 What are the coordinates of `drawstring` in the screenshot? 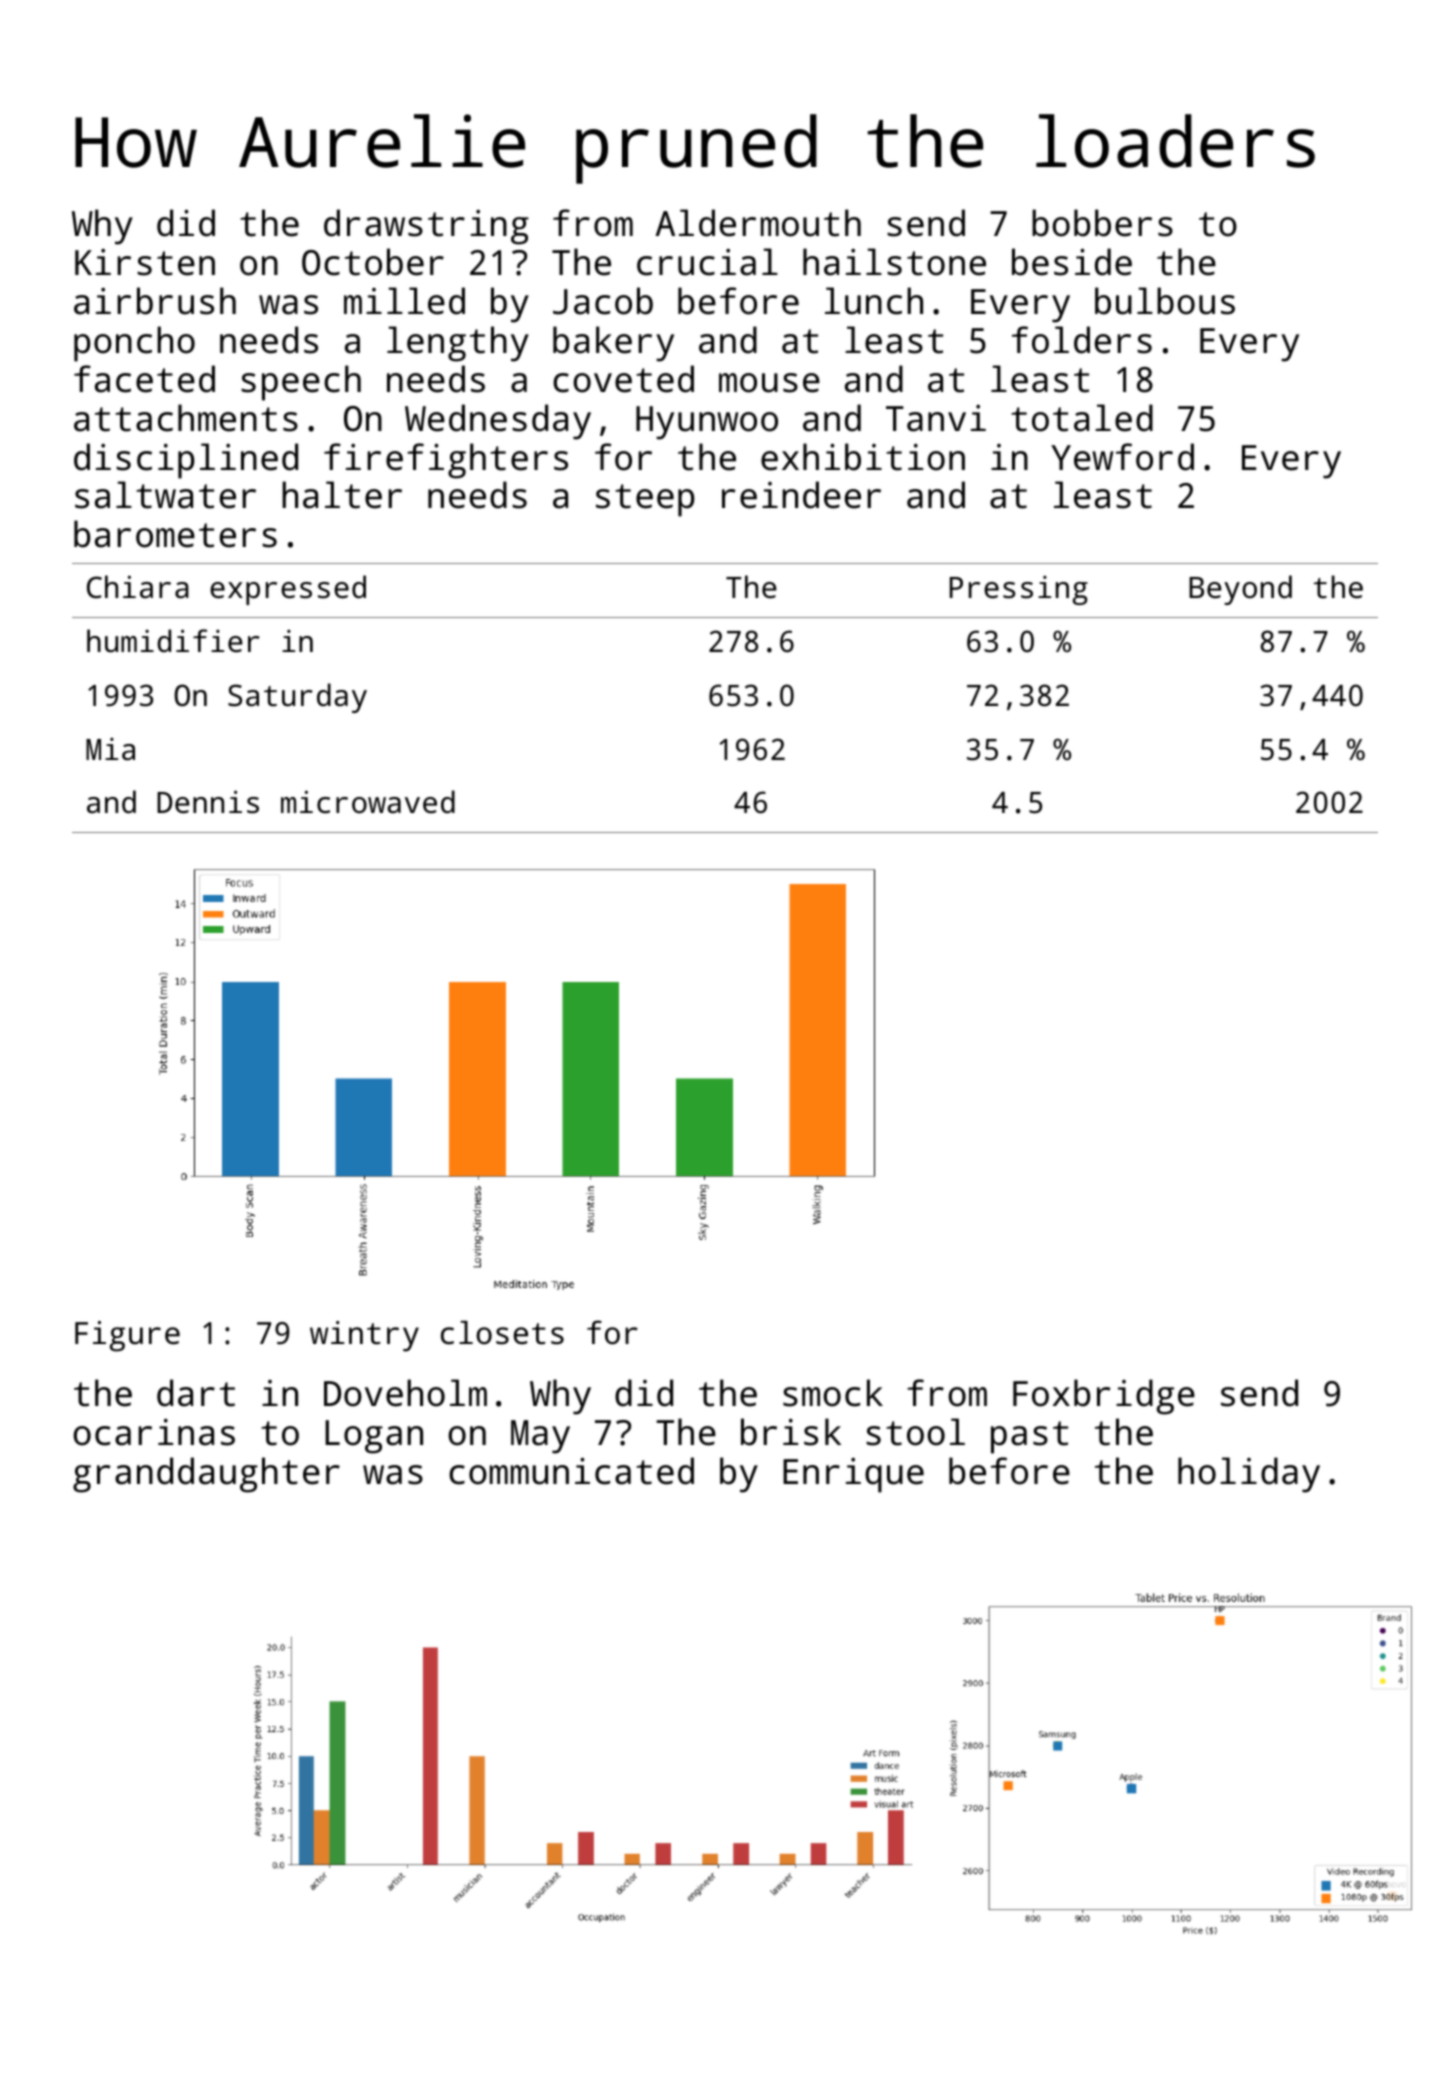 It's located at (426, 227).
